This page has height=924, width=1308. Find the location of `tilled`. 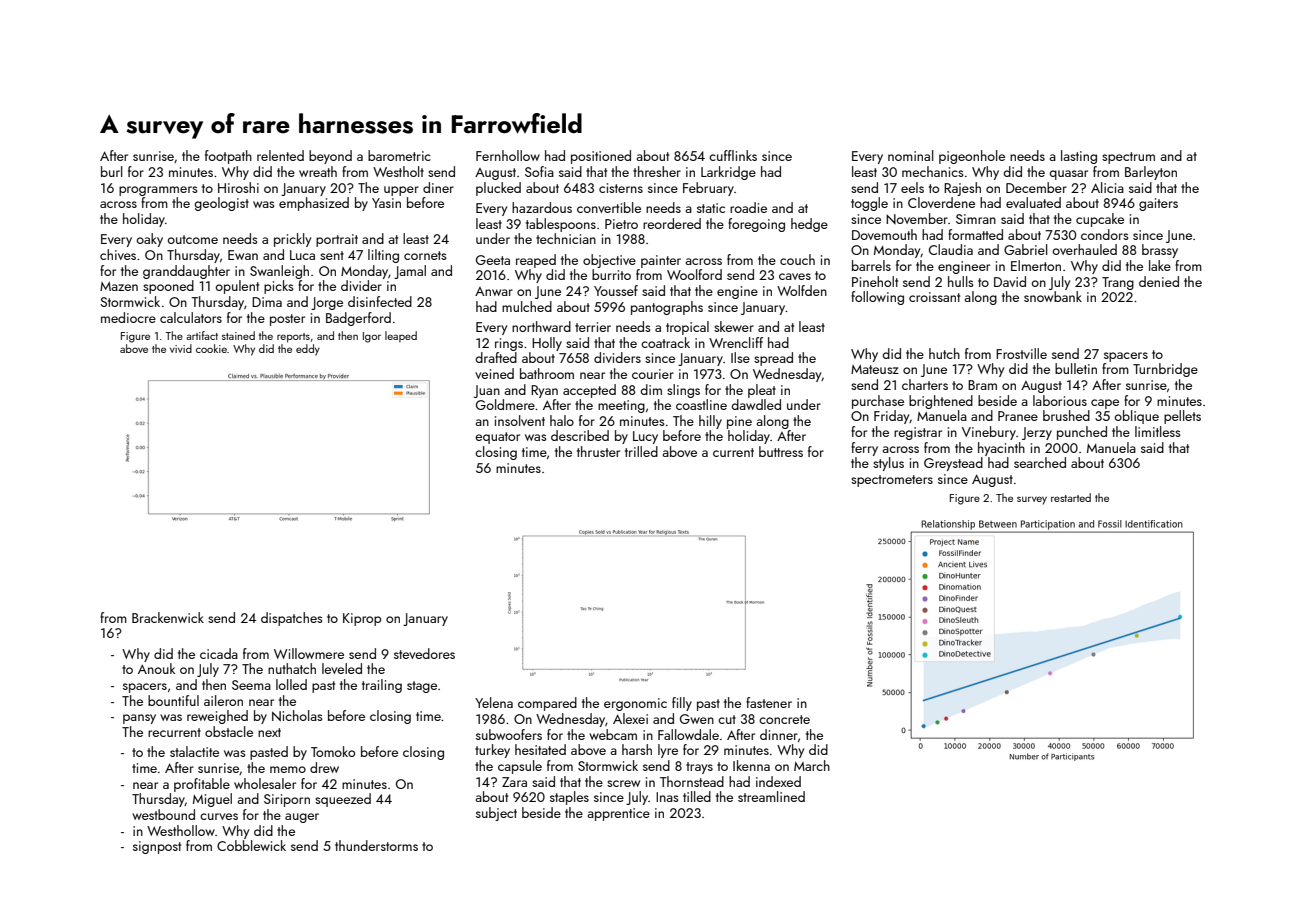

tilled is located at coordinates (697, 796).
